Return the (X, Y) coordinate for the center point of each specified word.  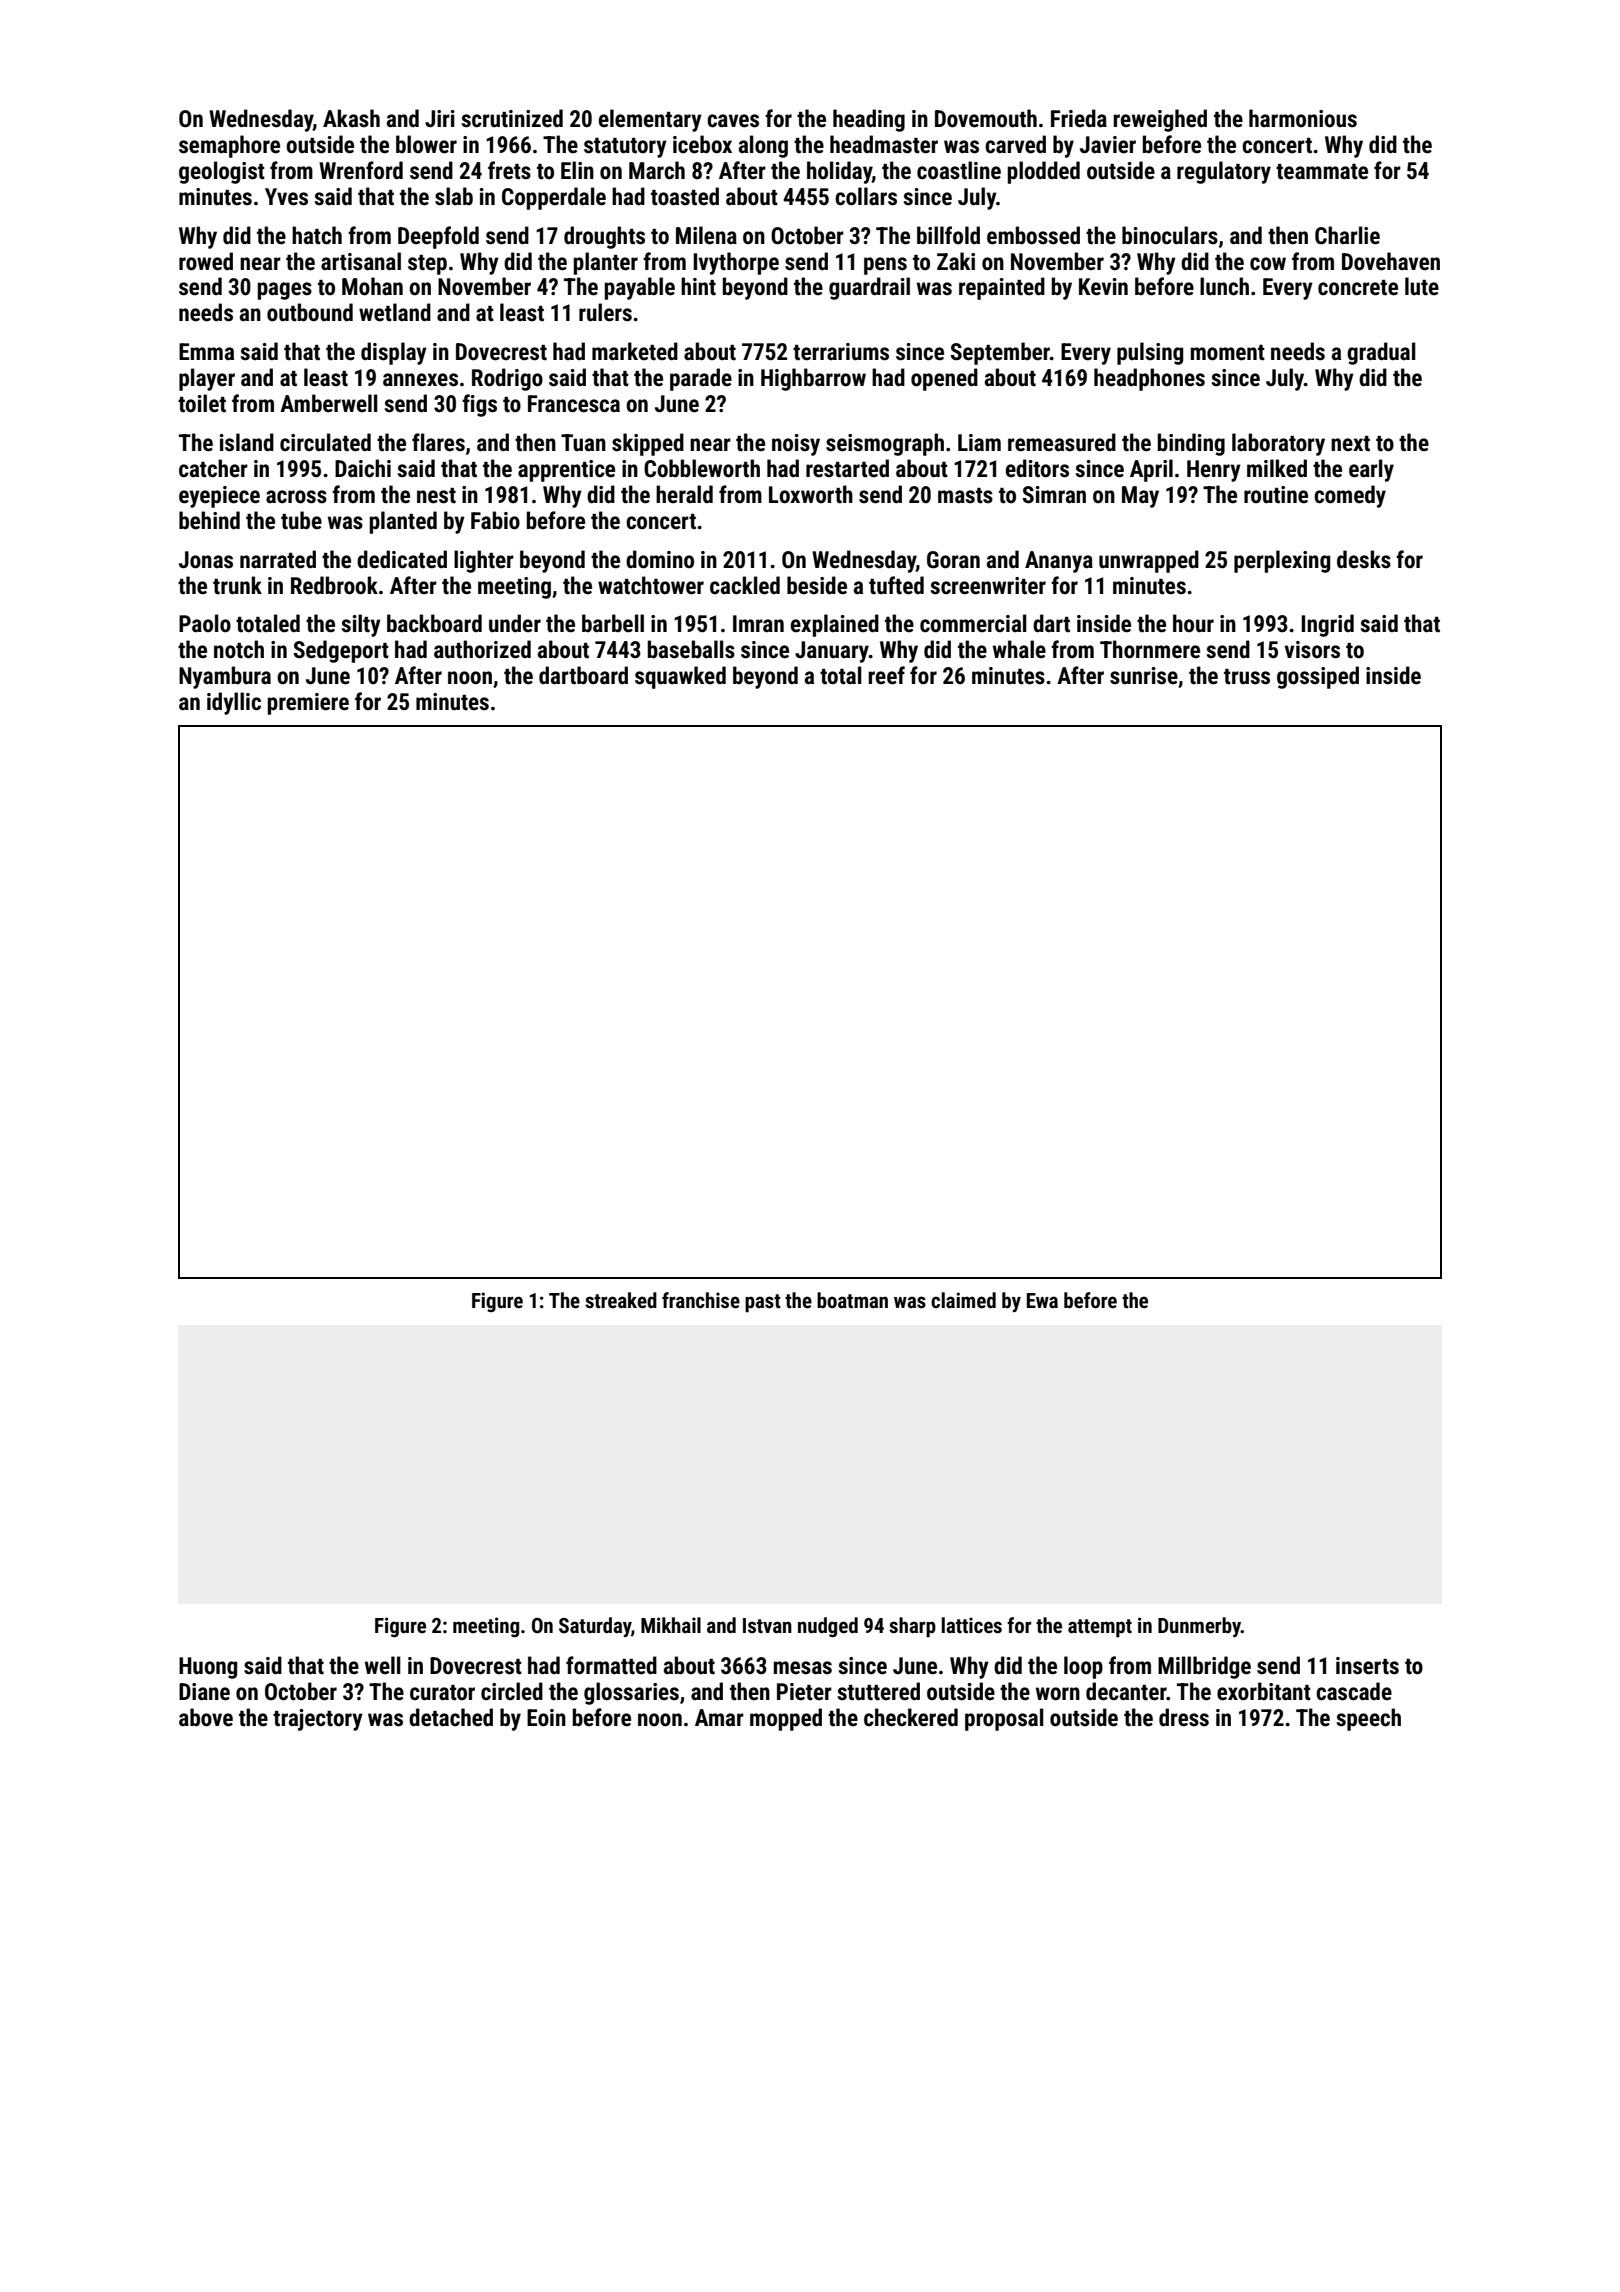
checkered (911, 1717)
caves (733, 121)
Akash (351, 118)
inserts (1367, 1666)
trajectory (318, 1720)
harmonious (1303, 118)
